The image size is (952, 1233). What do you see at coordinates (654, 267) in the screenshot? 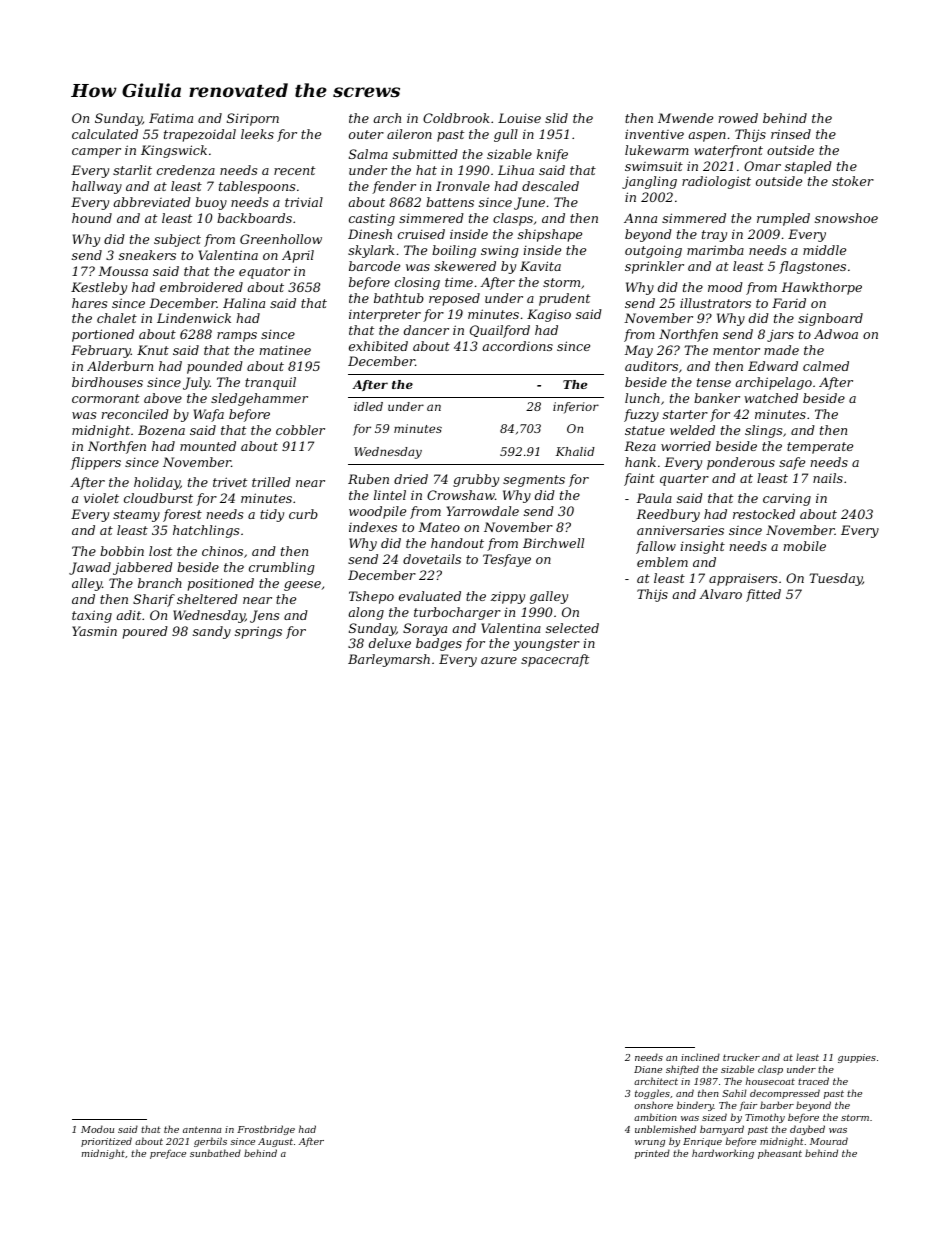
I see `sprinkler` at bounding box center [654, 267].
